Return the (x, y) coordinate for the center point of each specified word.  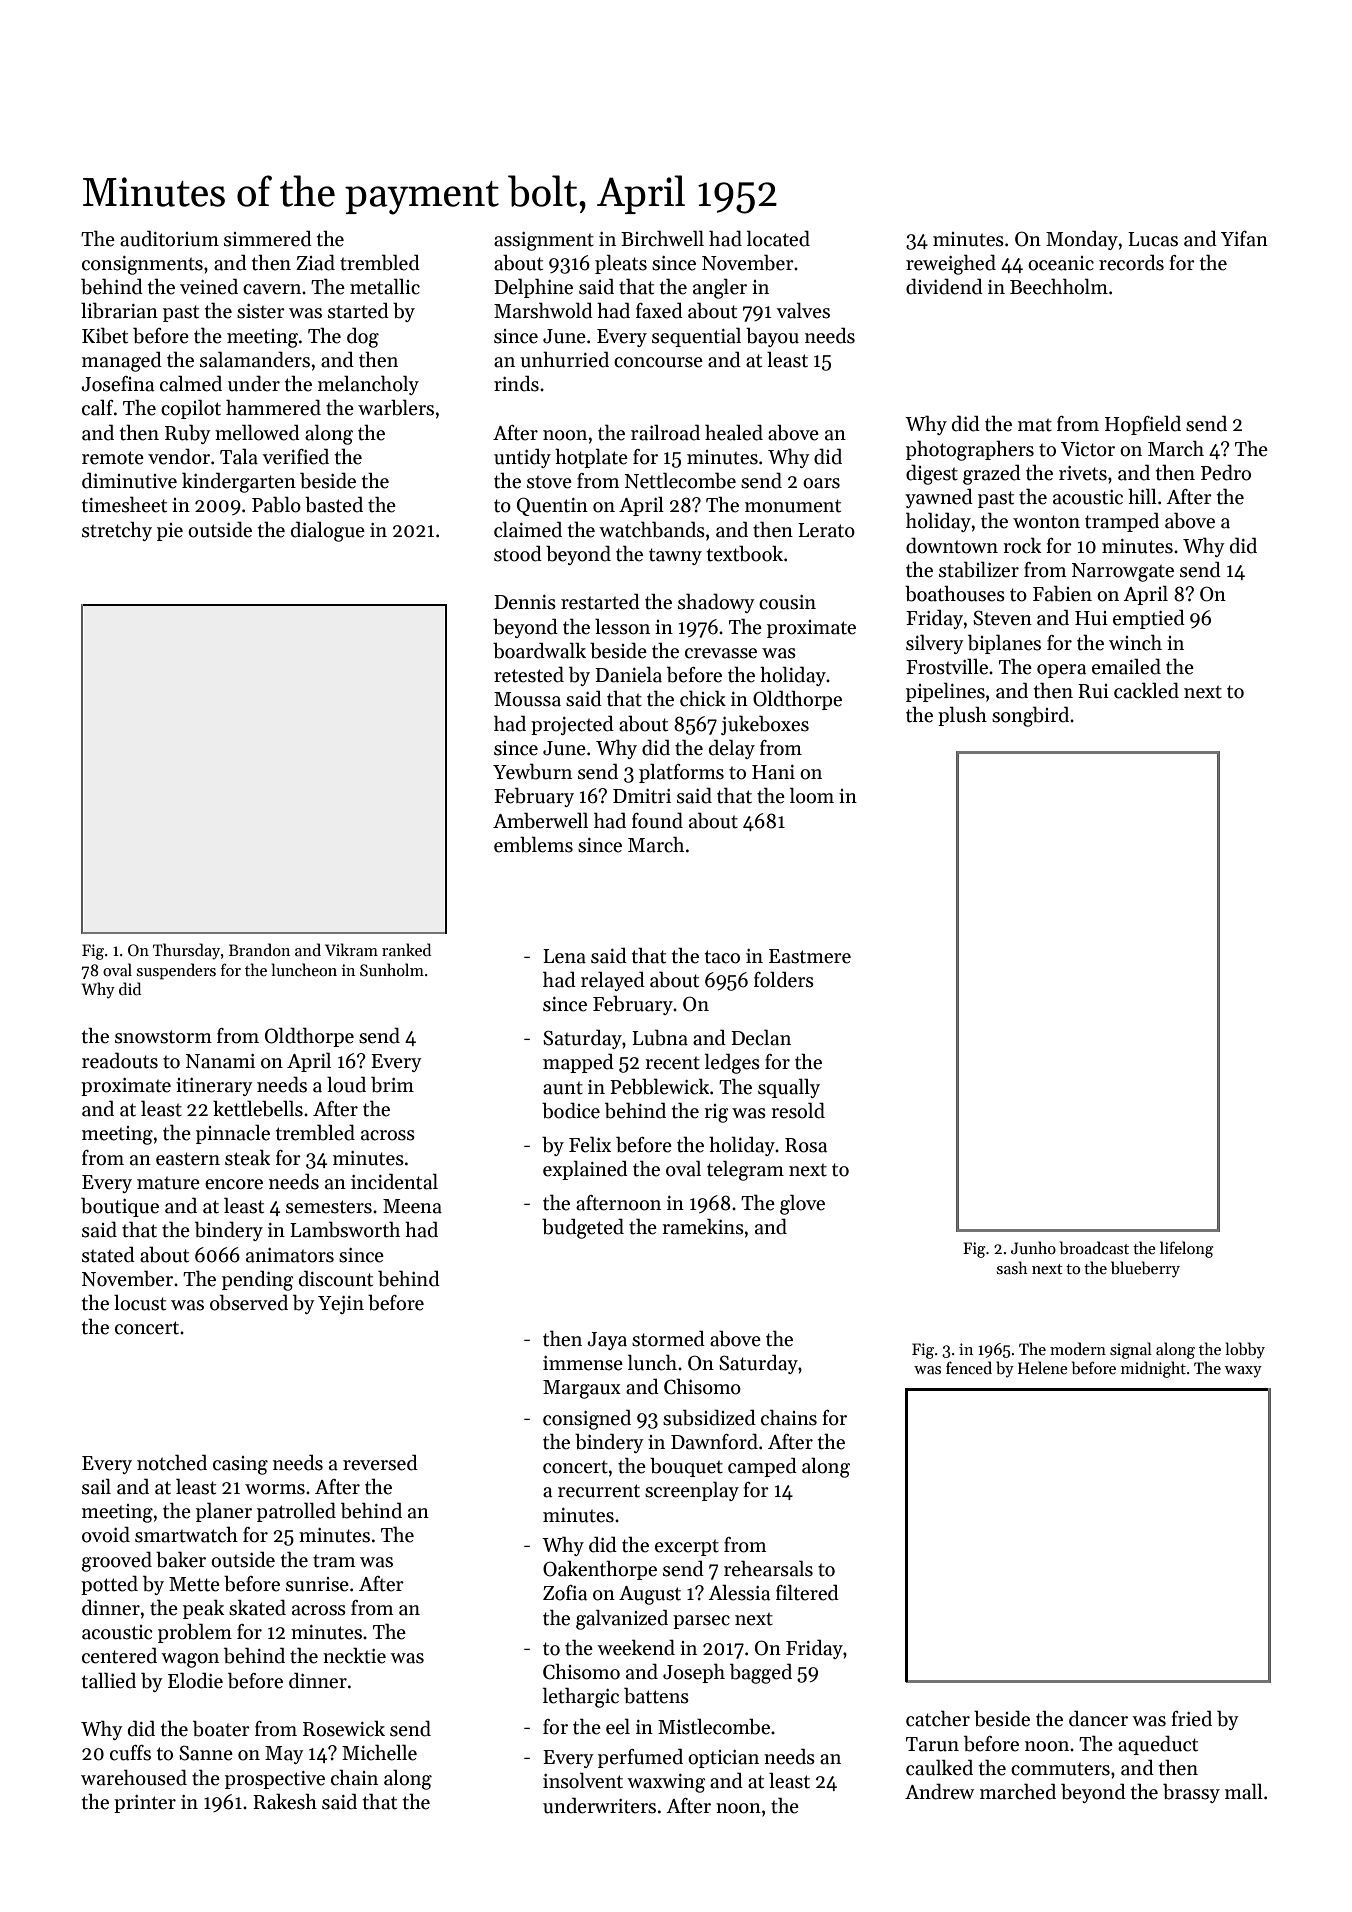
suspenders (176, 971)
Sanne (206, 1753)
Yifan (1244, 239)
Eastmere (810, 956)
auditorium (169, 238)
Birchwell (662, 238)
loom (812, 795)
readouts (120, 1060)
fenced (969, 1367)
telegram (745, 1170)
